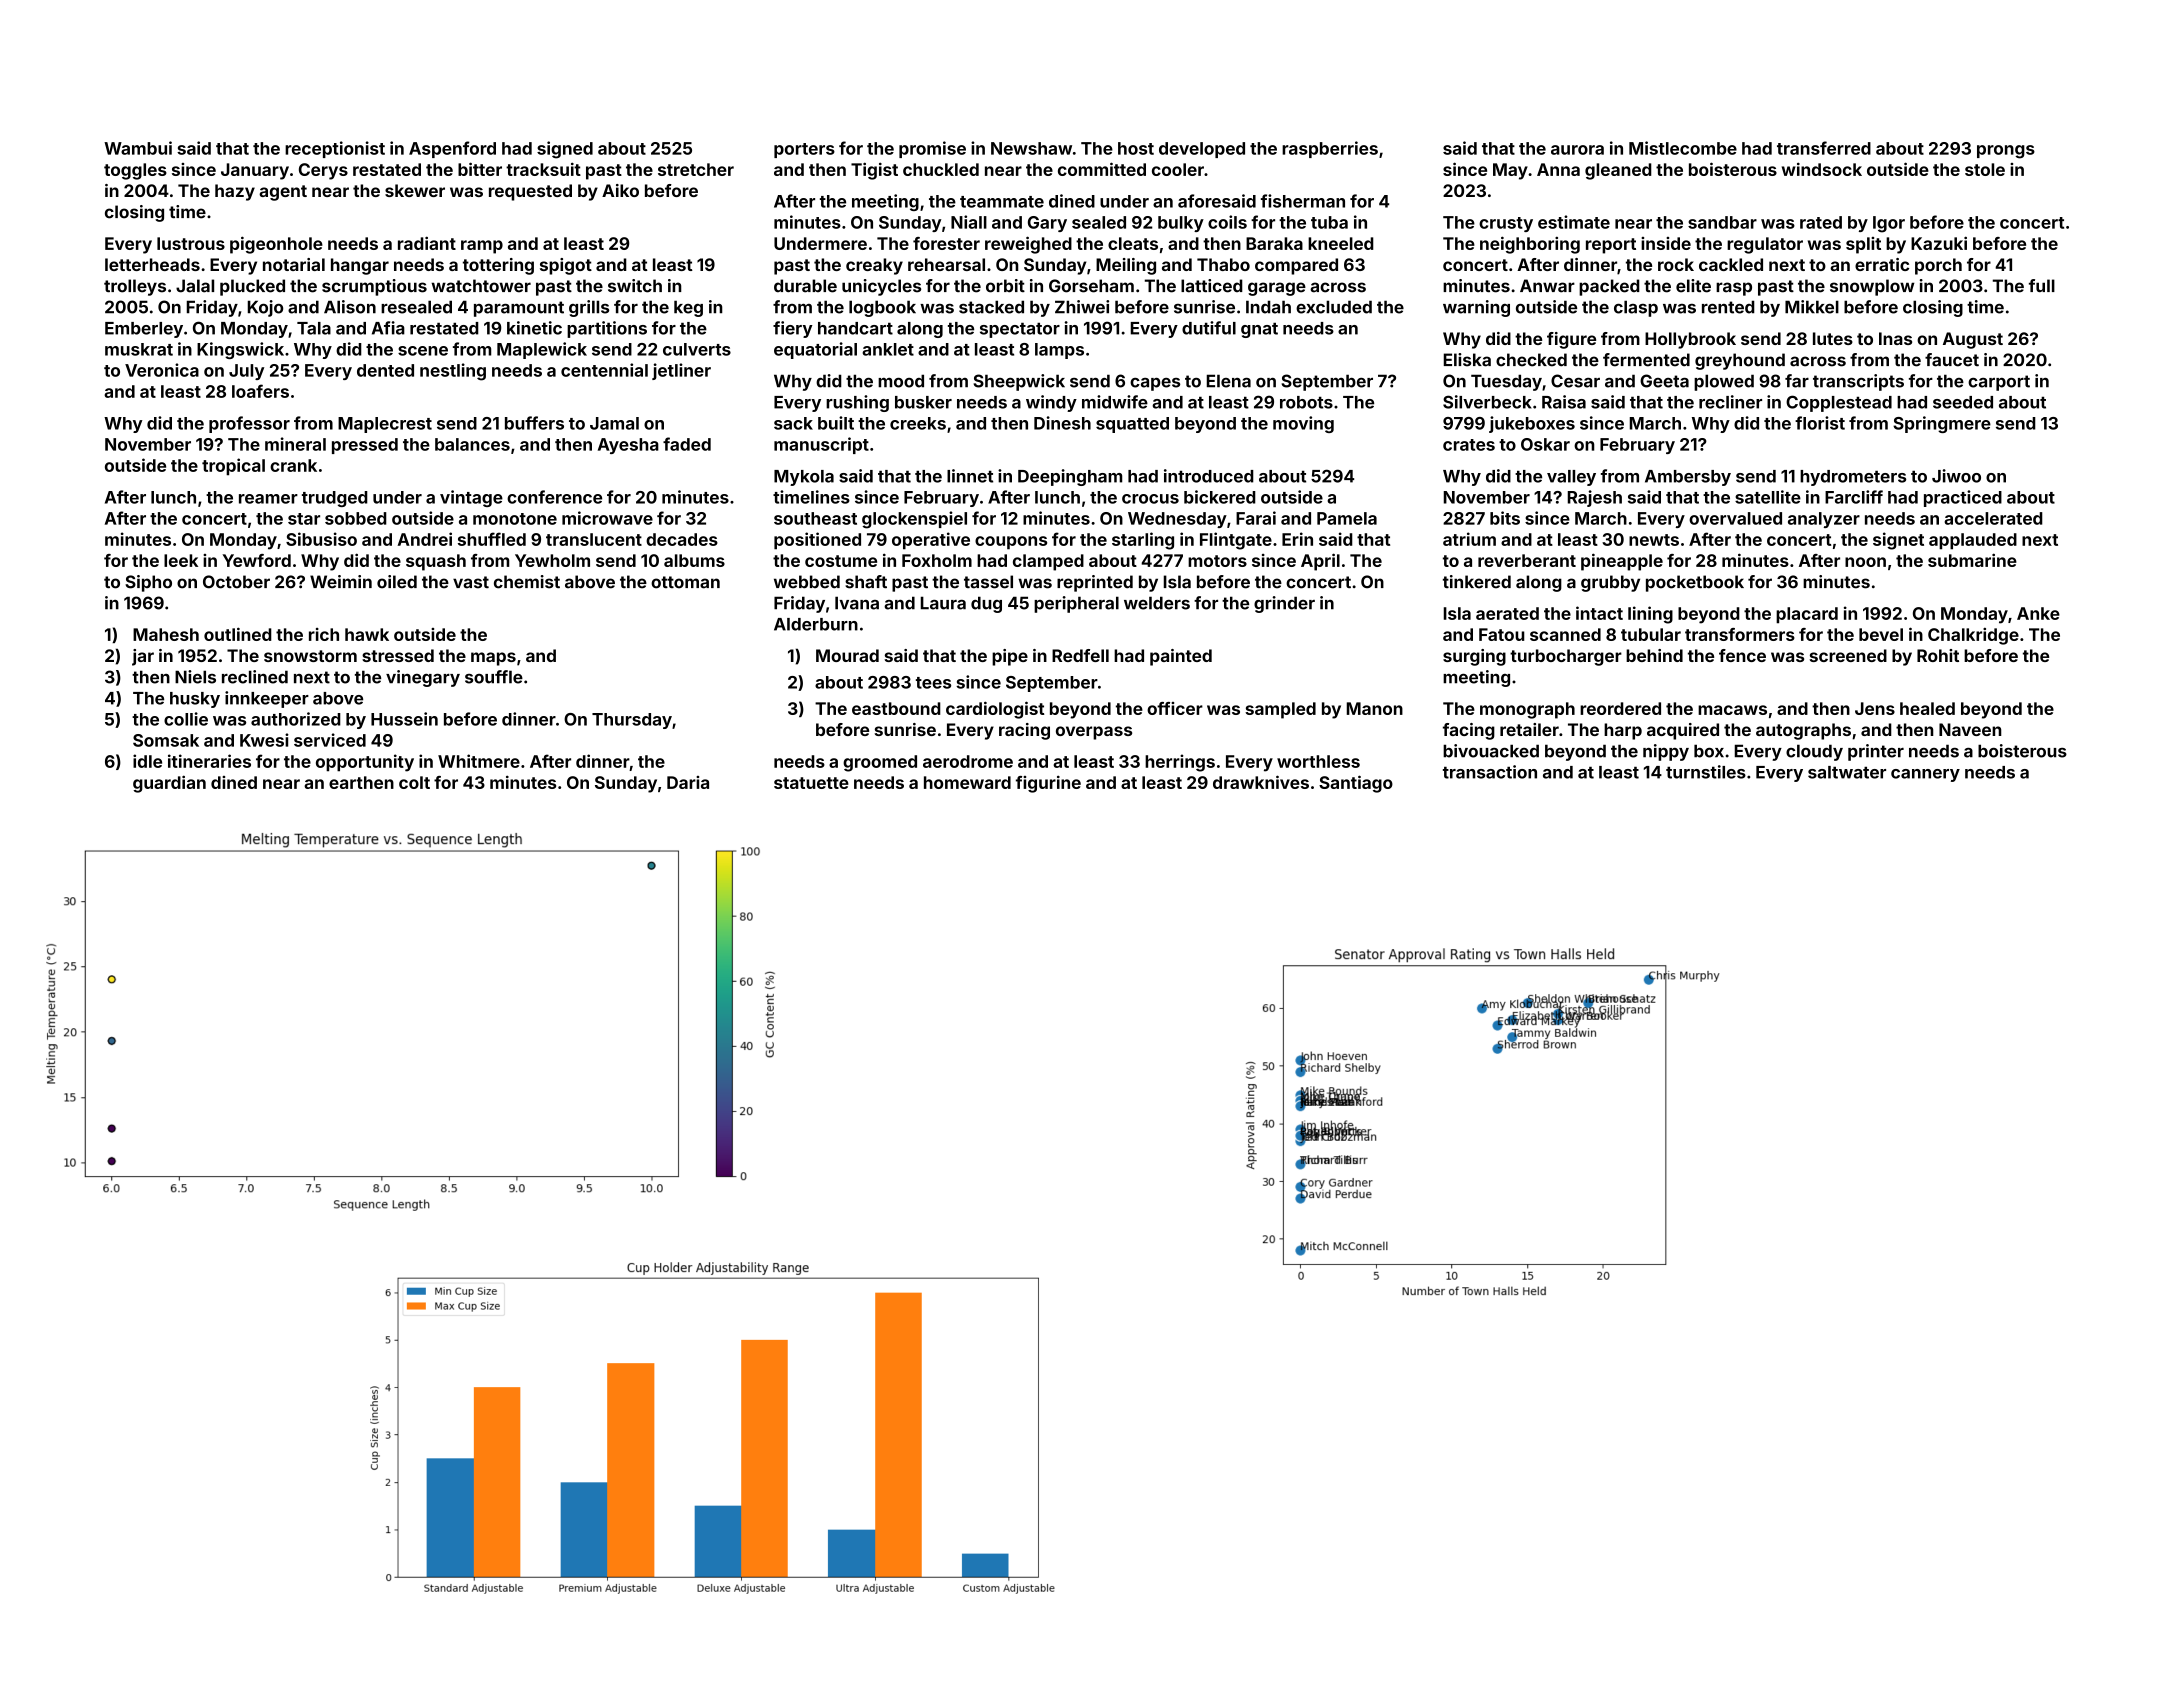 This screenshot has width=2178, height=1683. What do you see at coordinates (169, 784) in the screenshot?
I see `guardian` at bounding box center [169, 784].
